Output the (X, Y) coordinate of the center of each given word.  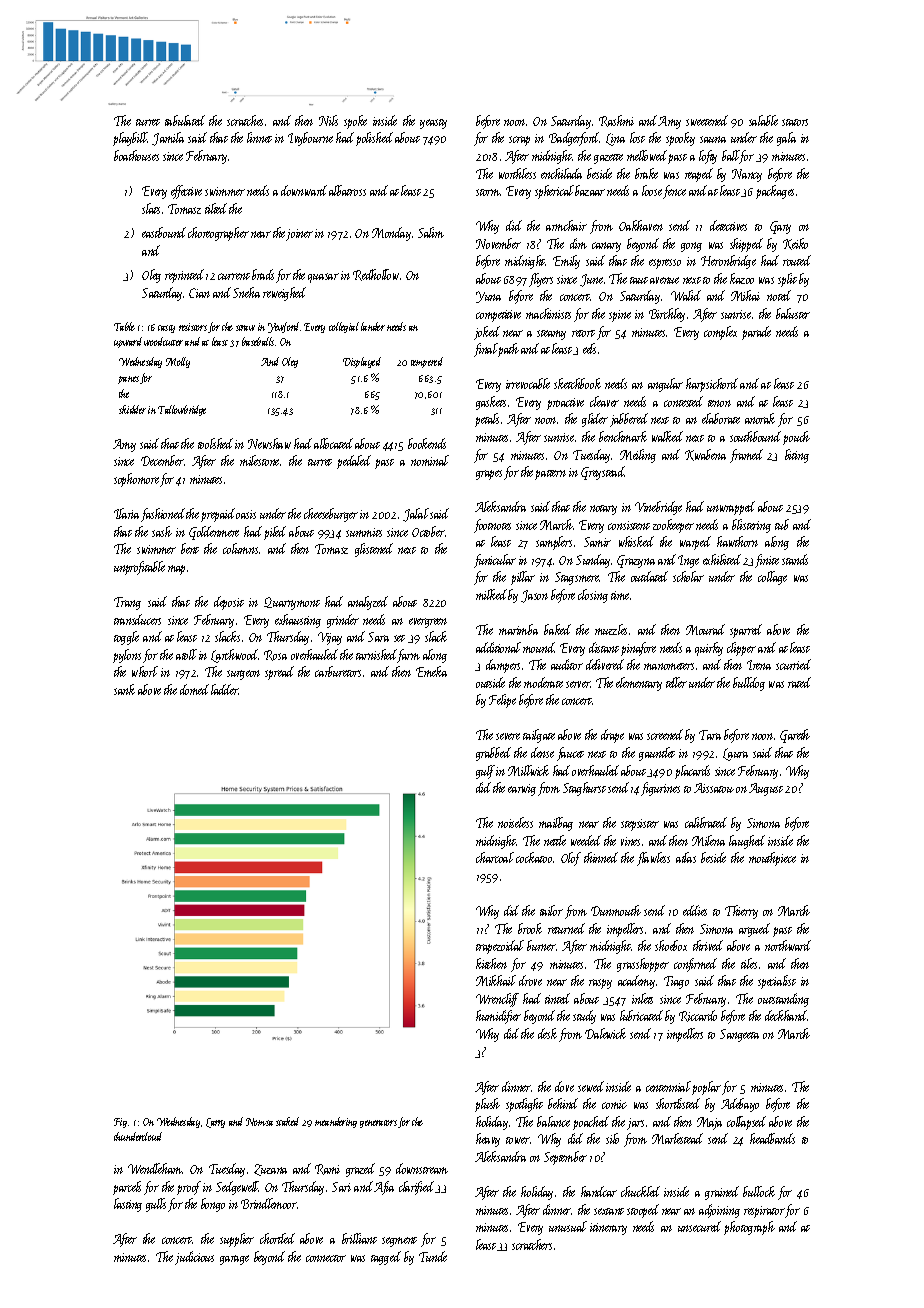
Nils (328, 120)
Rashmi (616, 121)
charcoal (495, 857)
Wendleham (155, 1168)
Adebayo (740, 1105)
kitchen (491, 963)
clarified (416, 1188)
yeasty (433, 124)
